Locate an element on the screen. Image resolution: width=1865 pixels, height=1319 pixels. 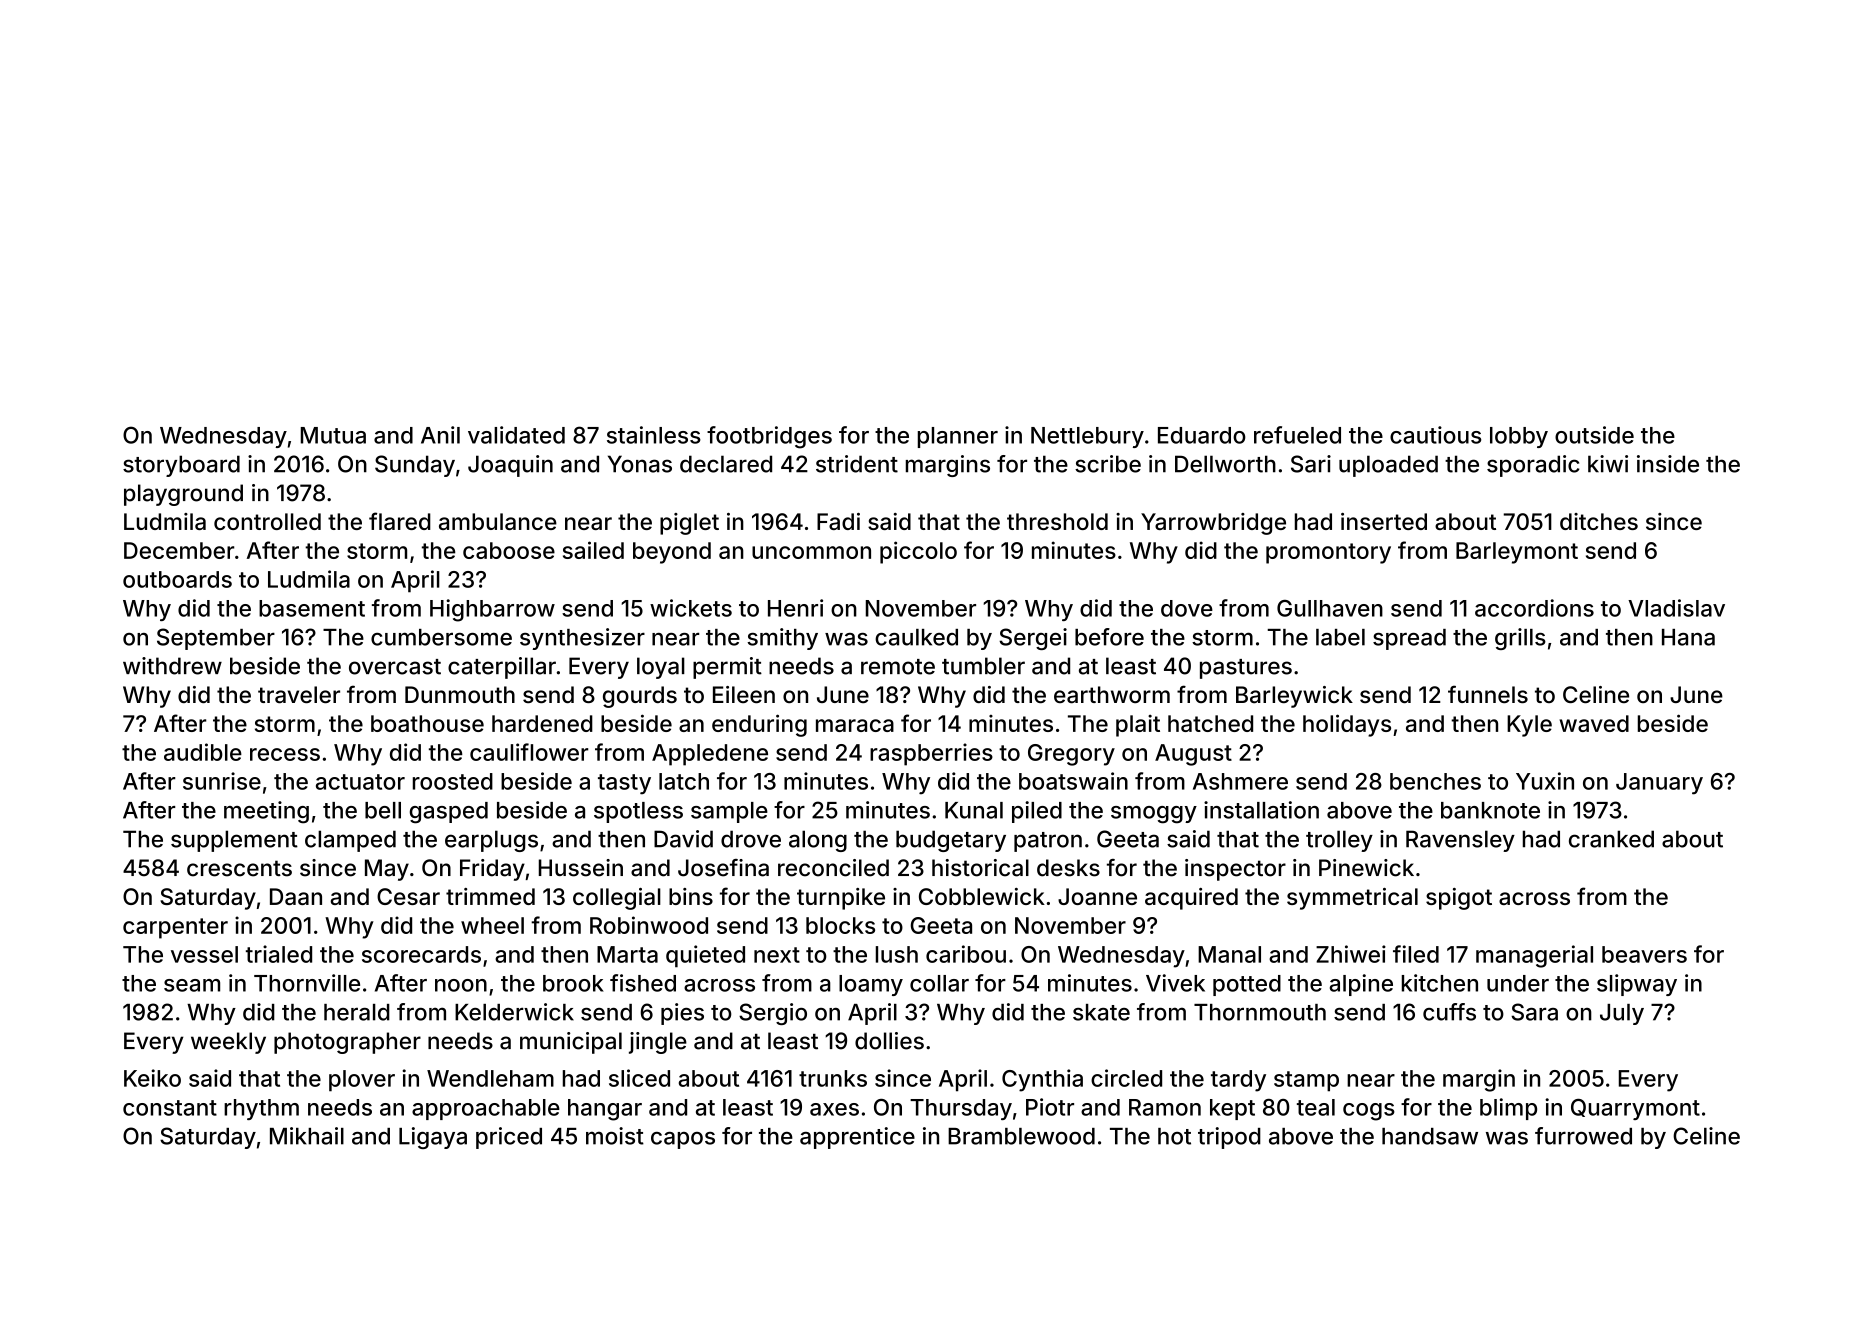
footbridges is located at coordinates (769, 437).
